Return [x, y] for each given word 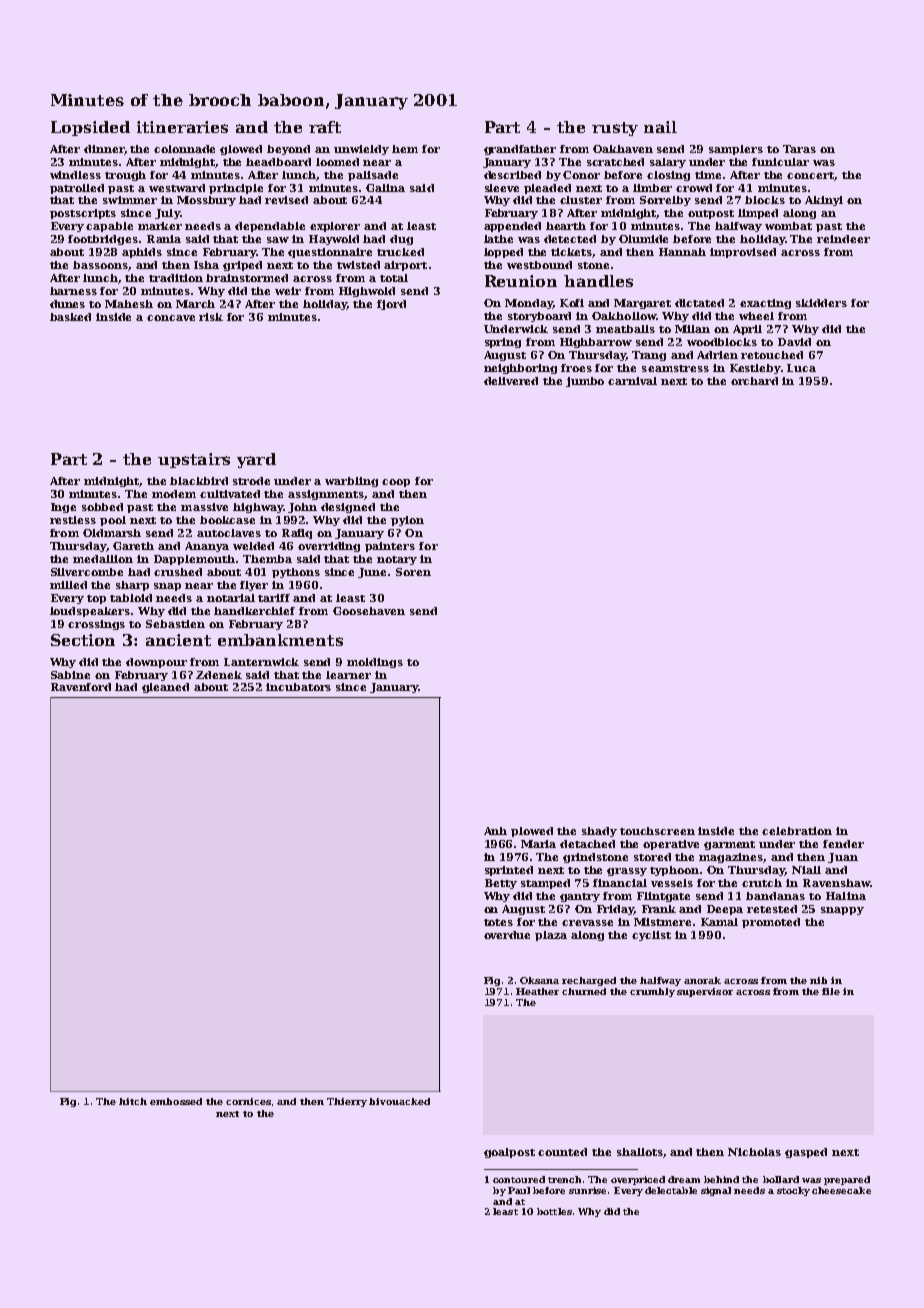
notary [397, 560]
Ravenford [81, 687]
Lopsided [90, 128]
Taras [799, 149]
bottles [554, 1211]
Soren [413, 572]
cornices [248, 1101]
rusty [615, 129]
